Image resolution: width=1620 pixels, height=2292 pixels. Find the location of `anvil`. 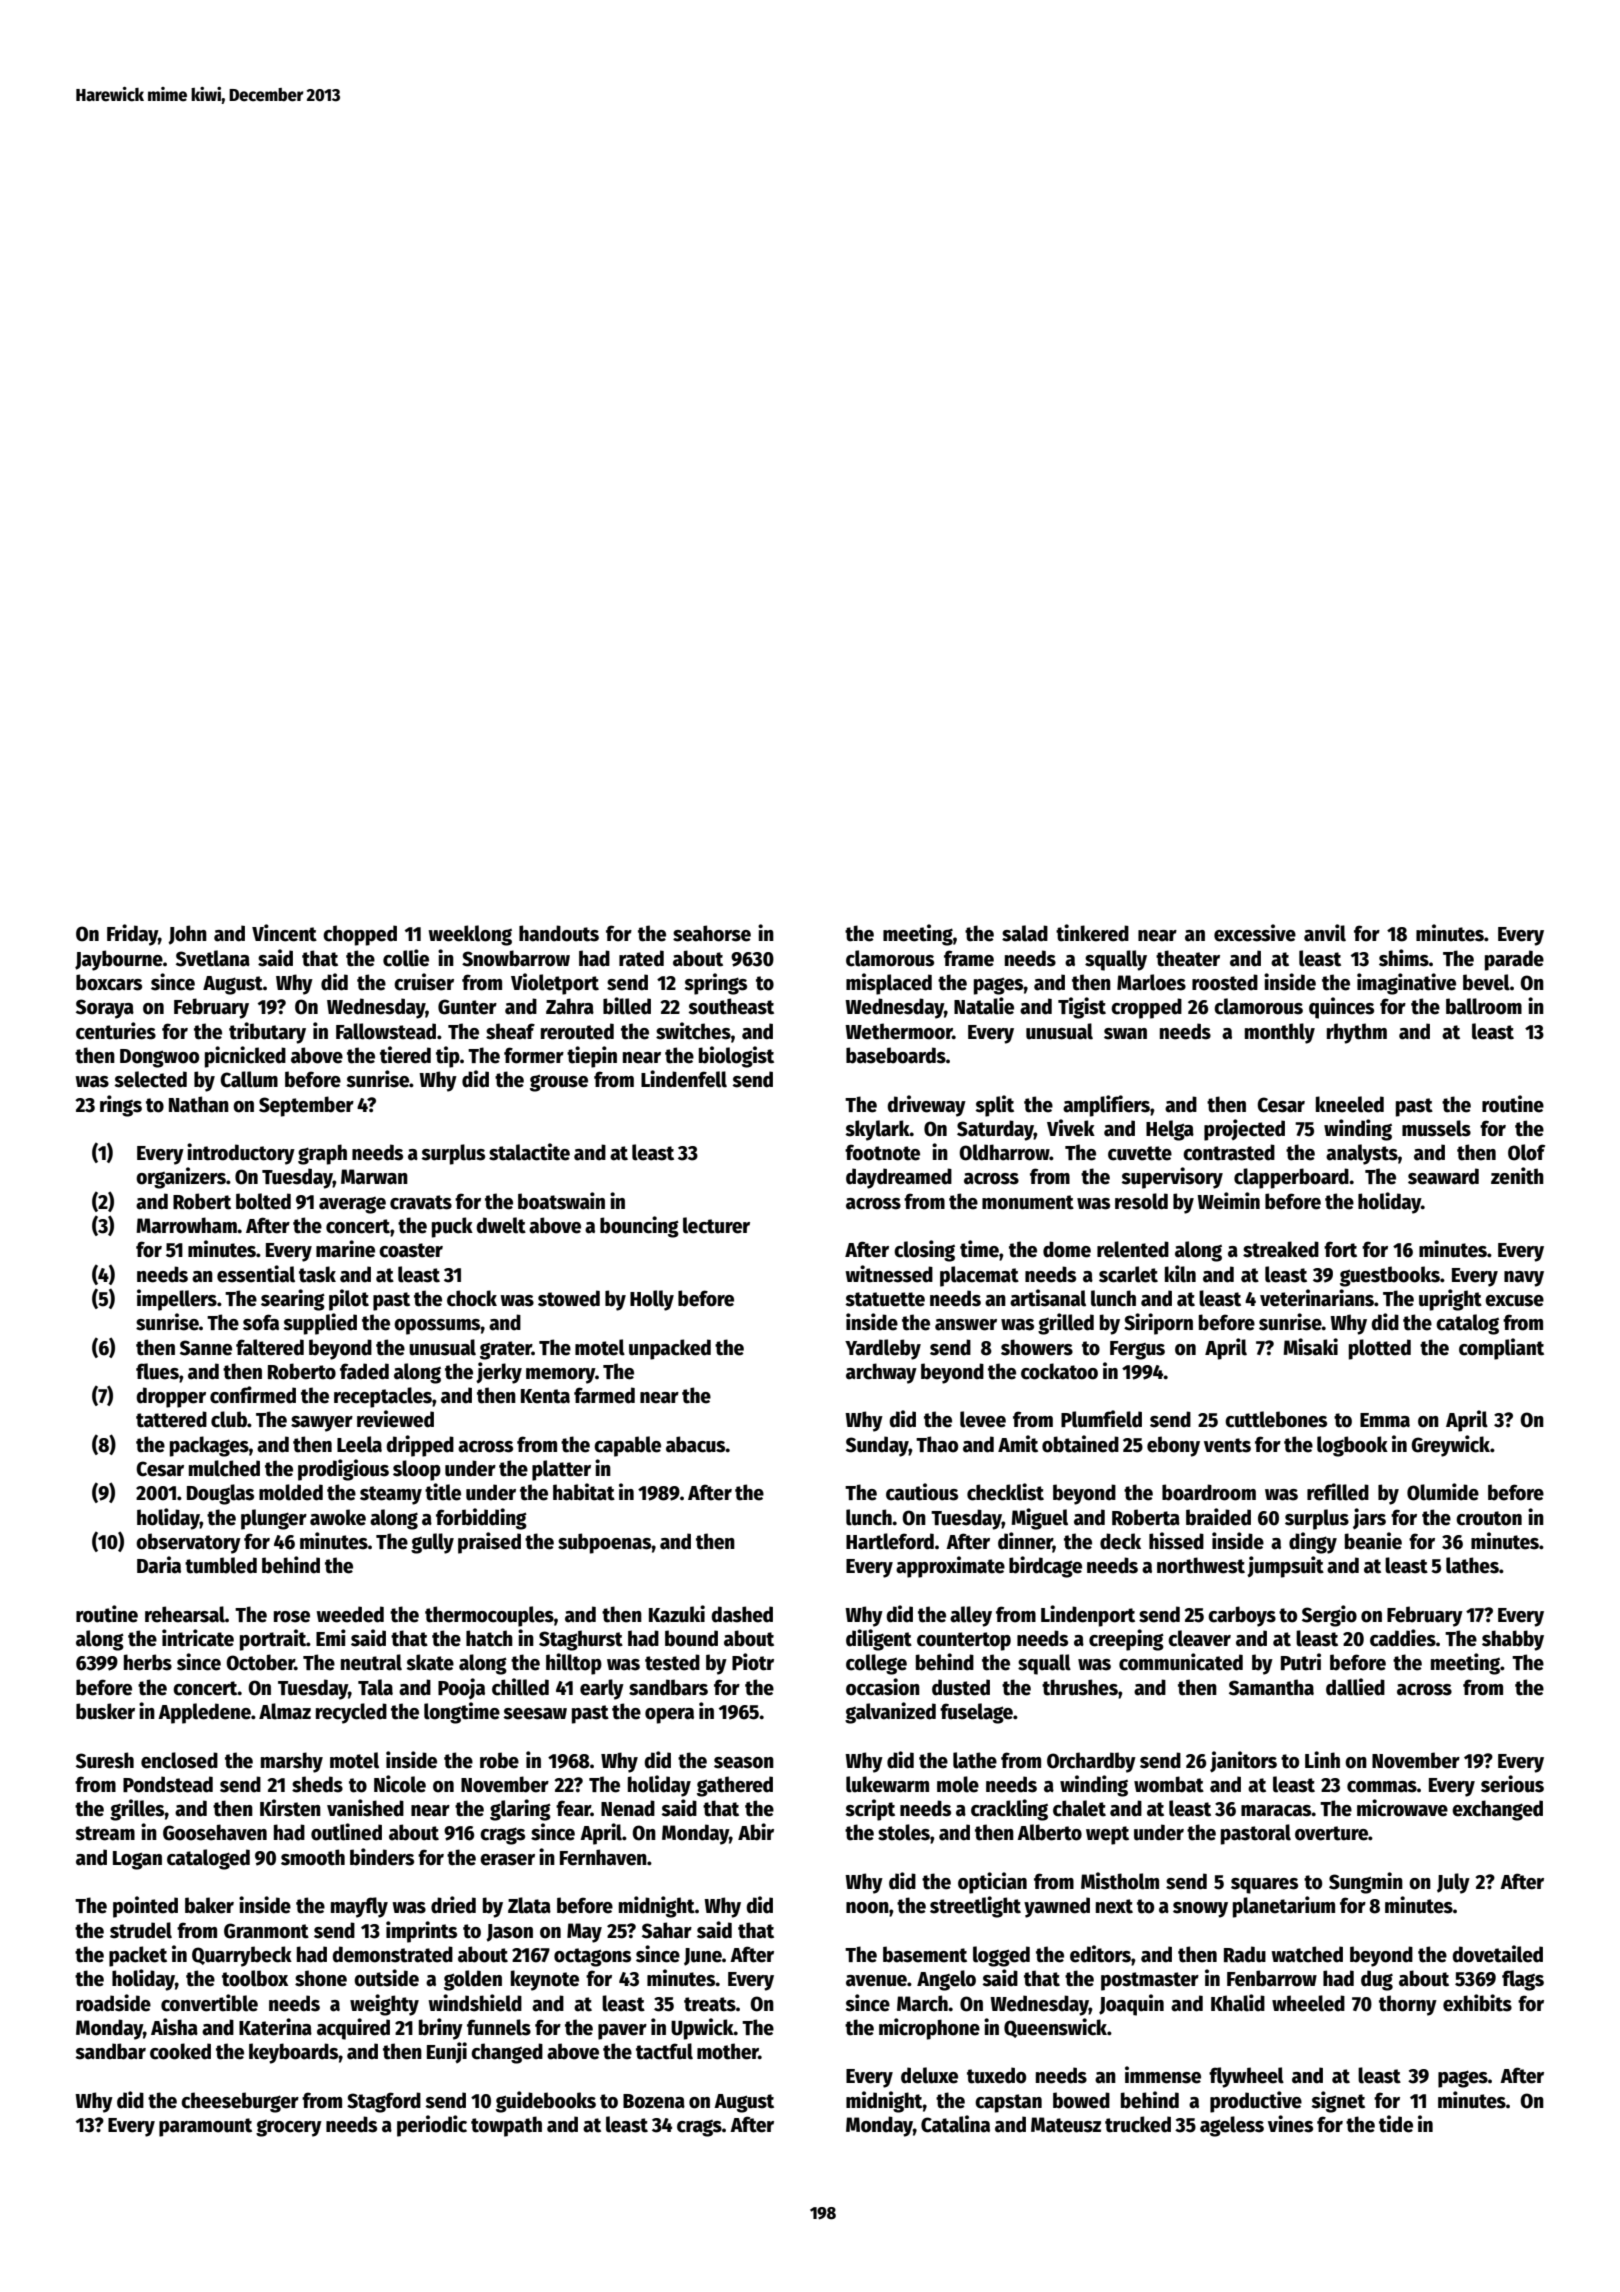

anvil is located at coordinates (1325, 933).
